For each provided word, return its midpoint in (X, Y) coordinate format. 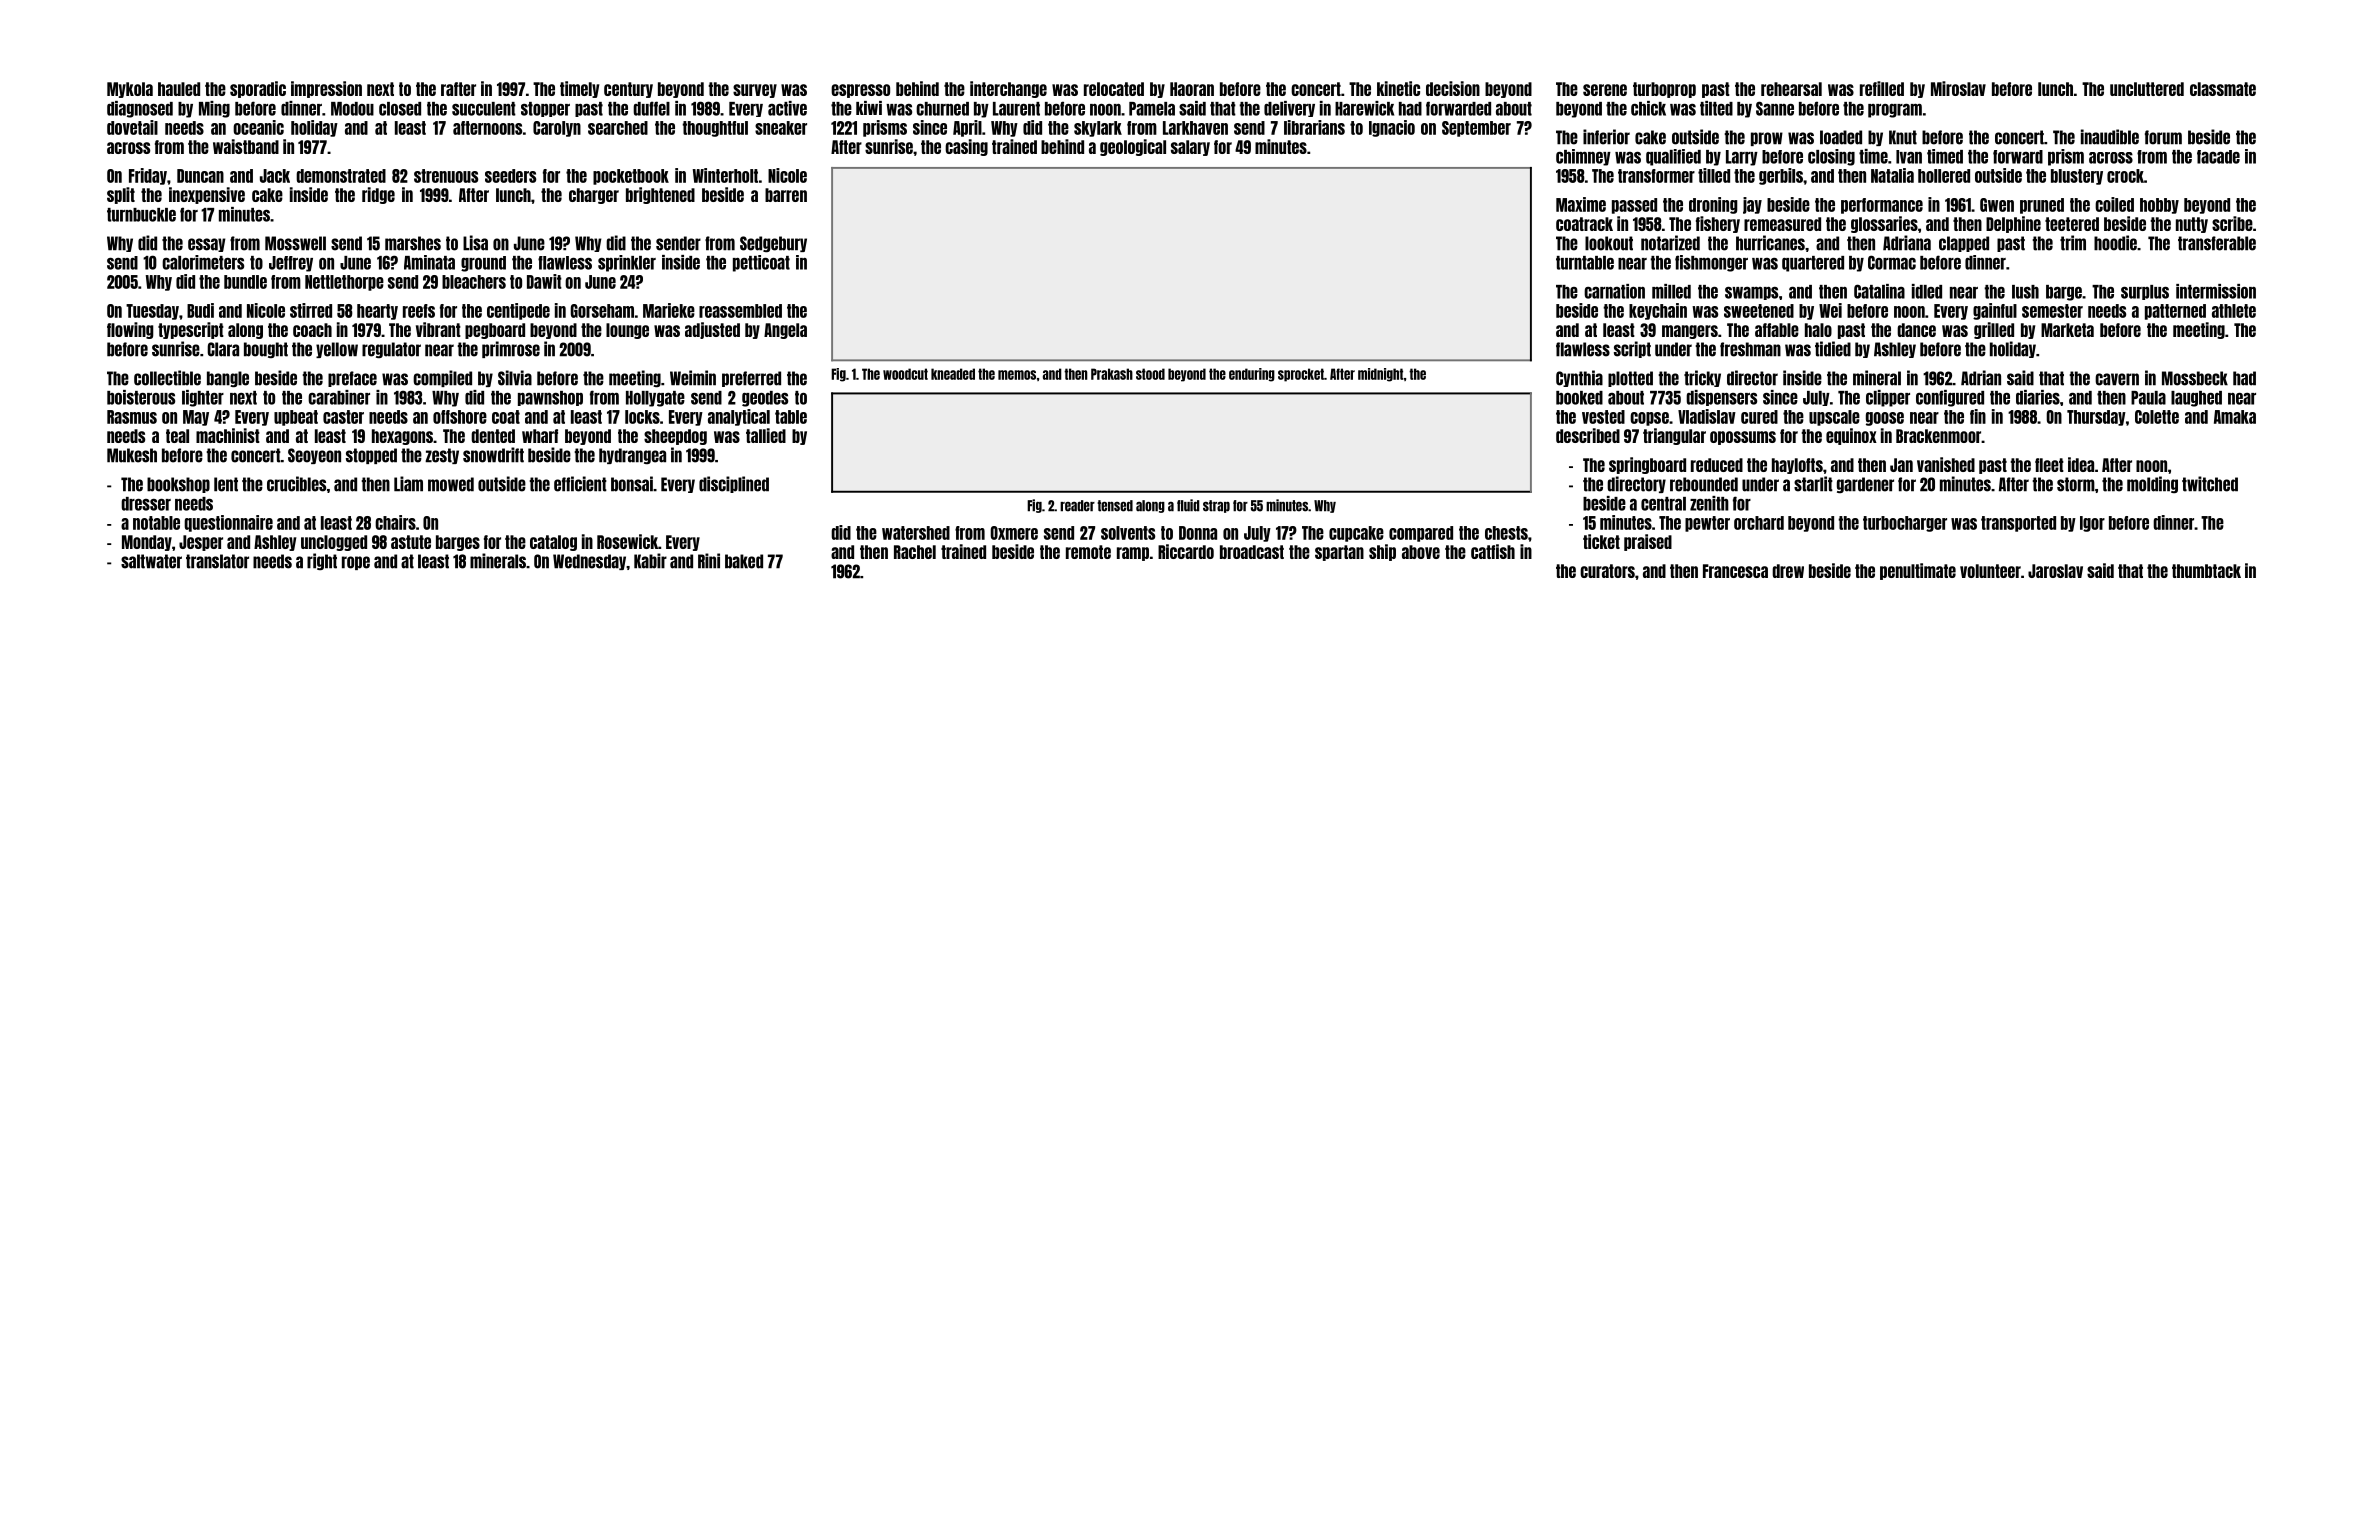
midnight (1381, 375)
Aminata (429, 262)
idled (1927, 291)
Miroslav (1958, 88)
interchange (1008, 89)
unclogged (334, 543)
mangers (1690, 332)
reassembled (740, 311)
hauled (179, 89)
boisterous (141, 397)
